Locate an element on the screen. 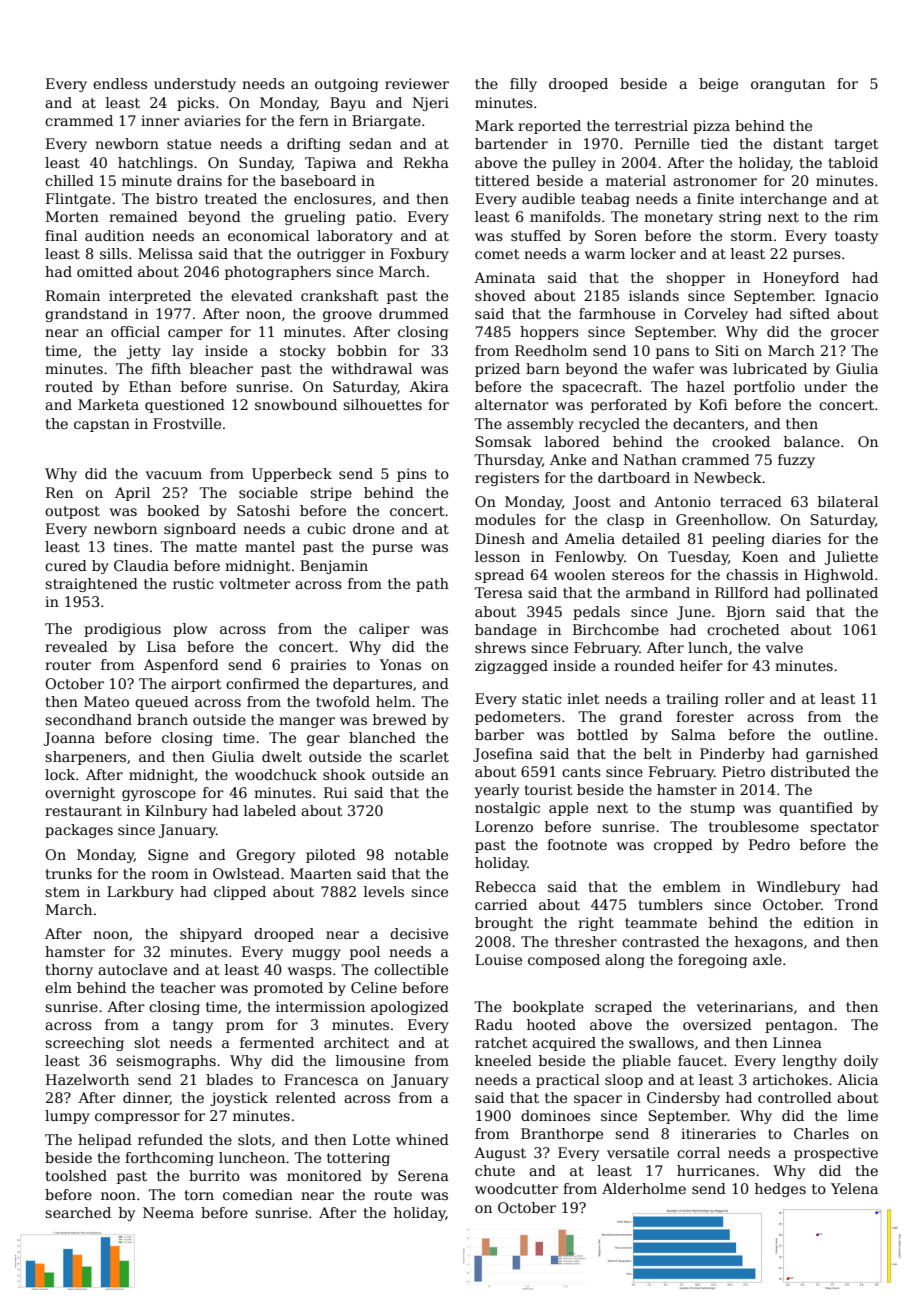 Image resolution: width=924 pixels, height=1308 pixels. spectator is located at coordinates (844, 828).
